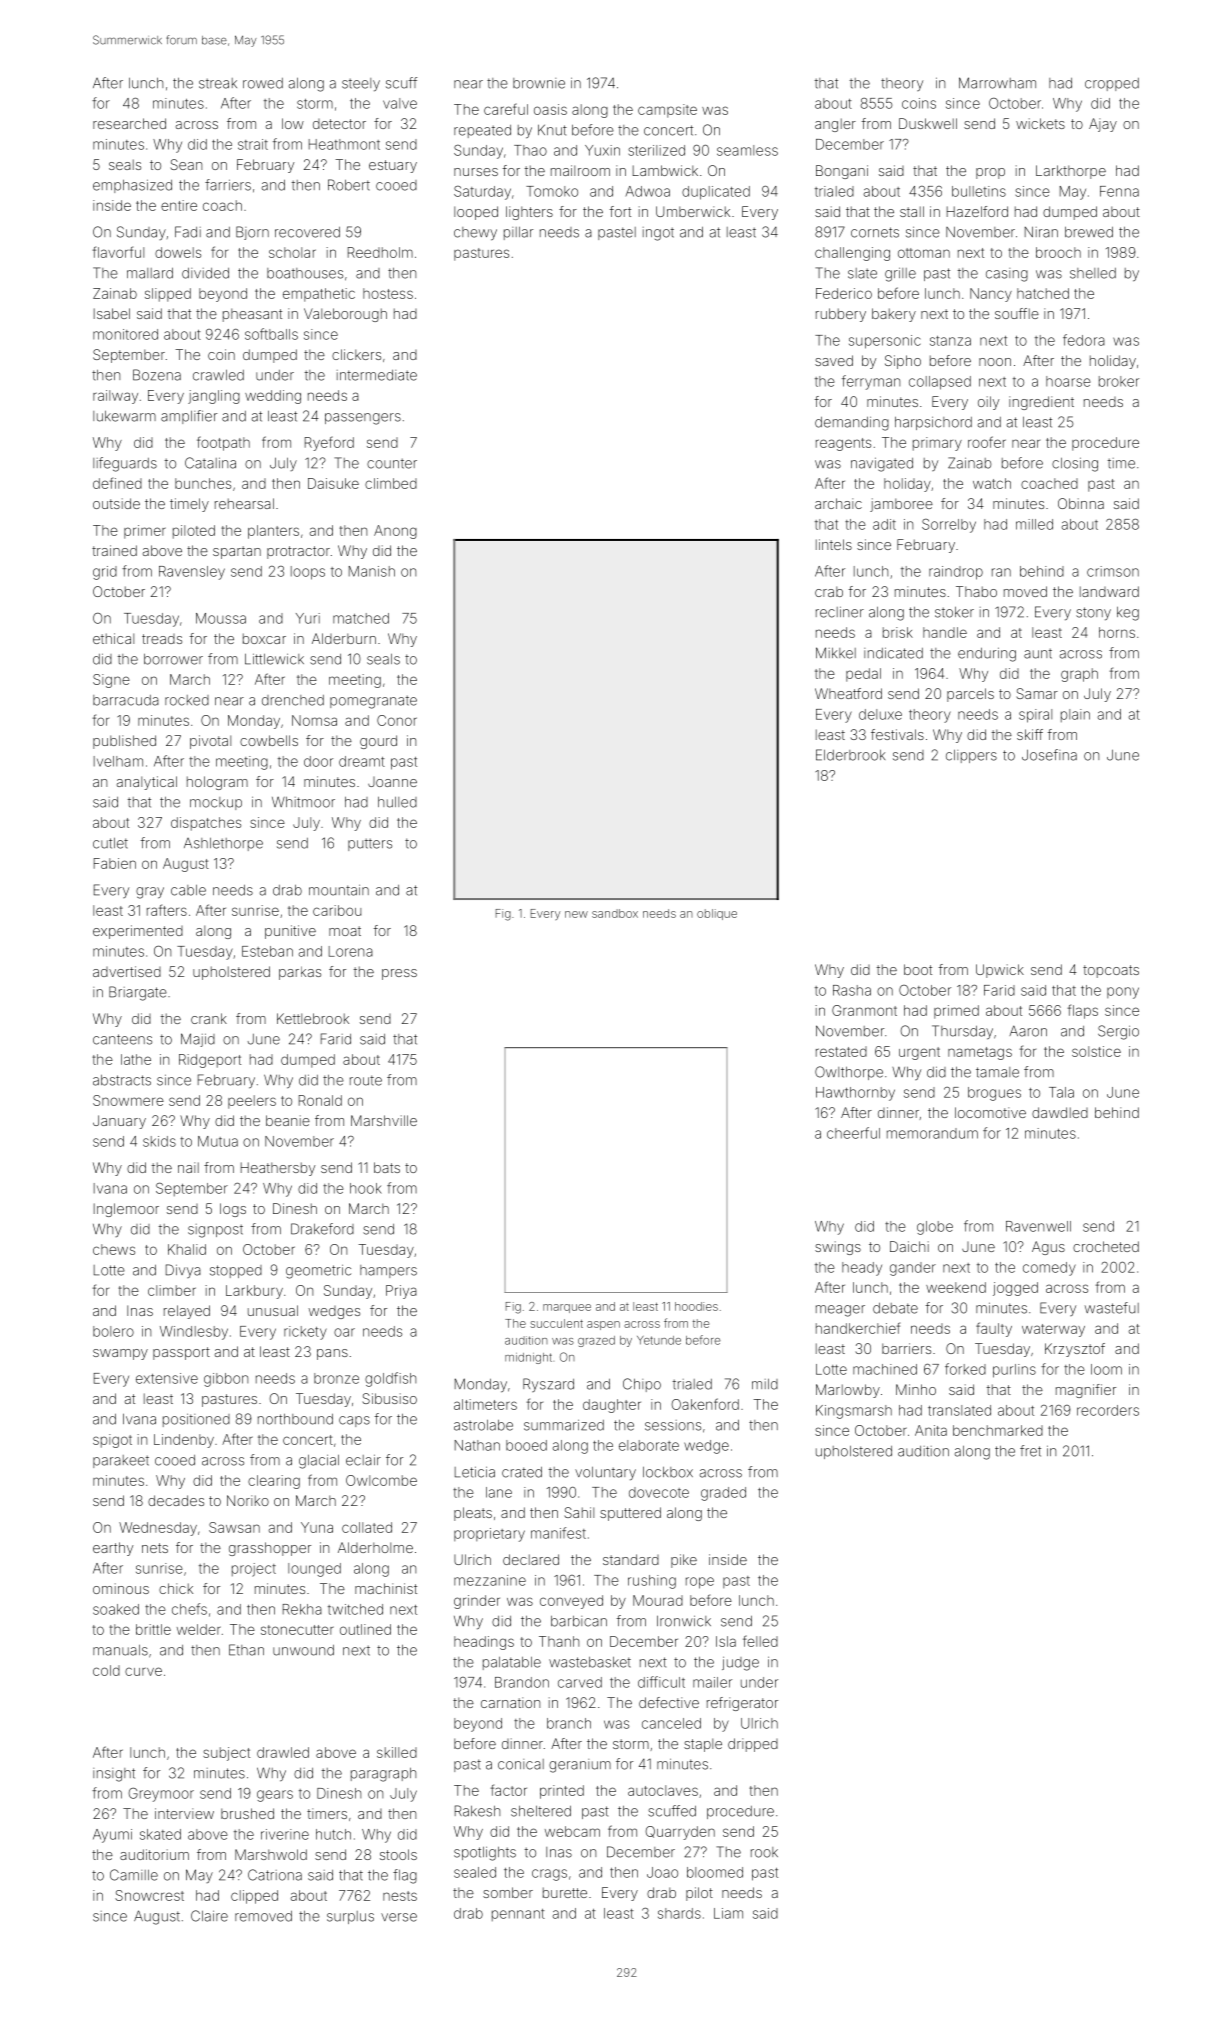  What do you see at coordinates (116, 503) in the image?
I see `outside` at bounding box center [116, 503].
